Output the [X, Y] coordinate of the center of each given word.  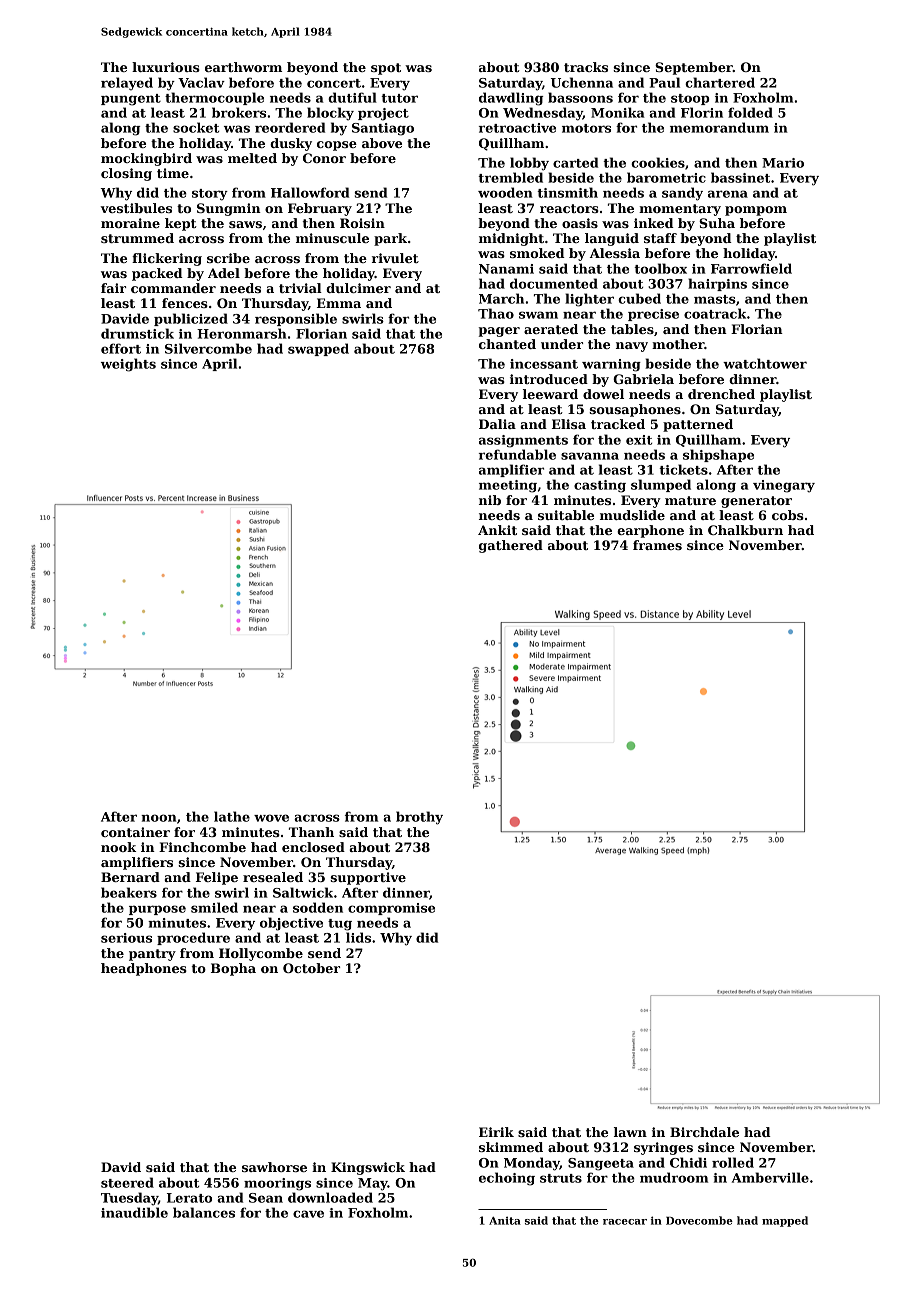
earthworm [243, 67]
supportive [368, 878]
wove [271, 818]
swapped [318, 349]
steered [127, 1182]
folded [750, 112]
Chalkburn [745, 530]
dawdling [511, 99]
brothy [419, 818]
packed [157, 274]
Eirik [496, 1132]
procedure [193, 938]
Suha [717, 223]
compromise [391, 909]
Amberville [770, 1177]
